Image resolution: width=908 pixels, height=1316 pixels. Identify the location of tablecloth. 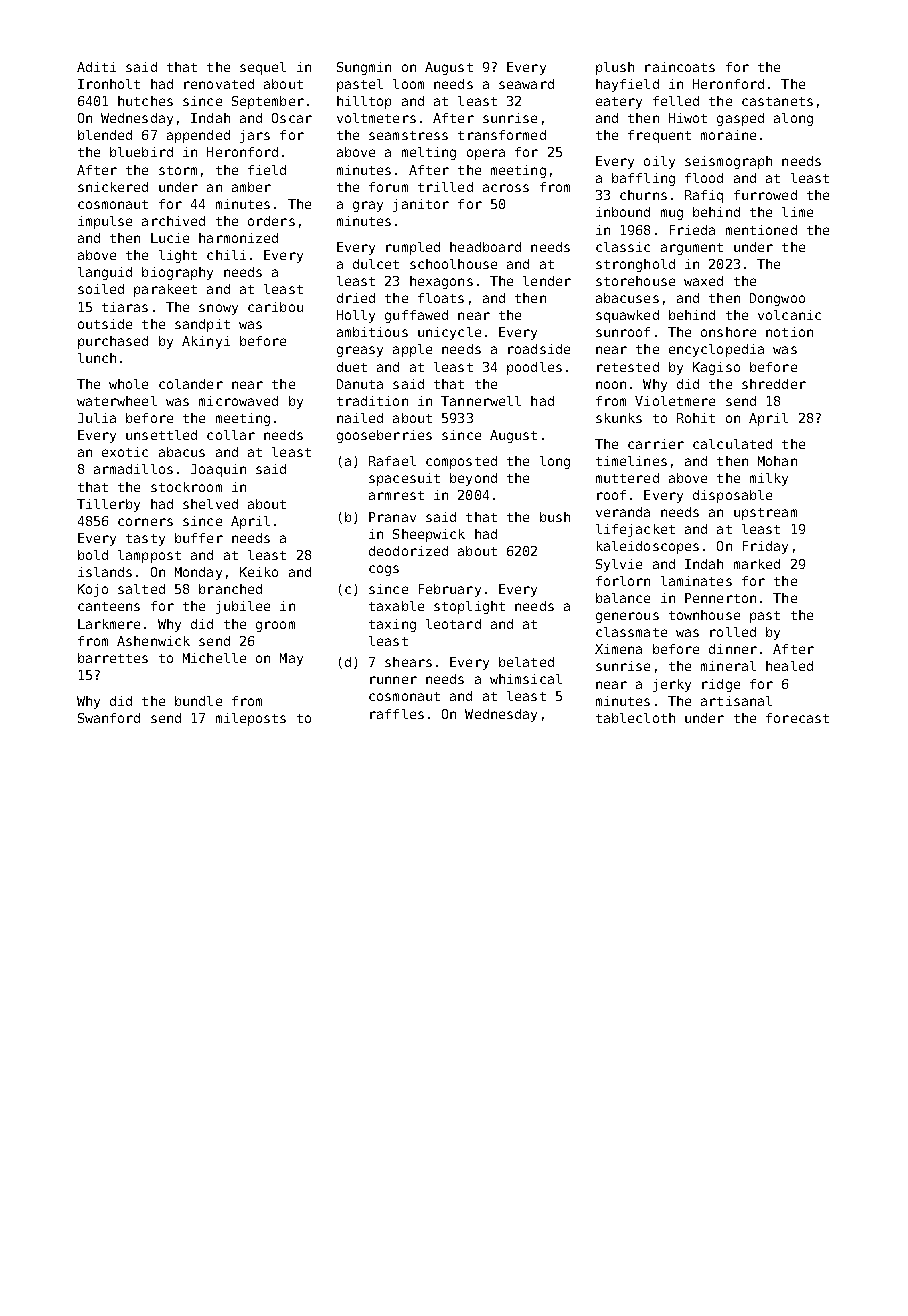
(635, 718).
